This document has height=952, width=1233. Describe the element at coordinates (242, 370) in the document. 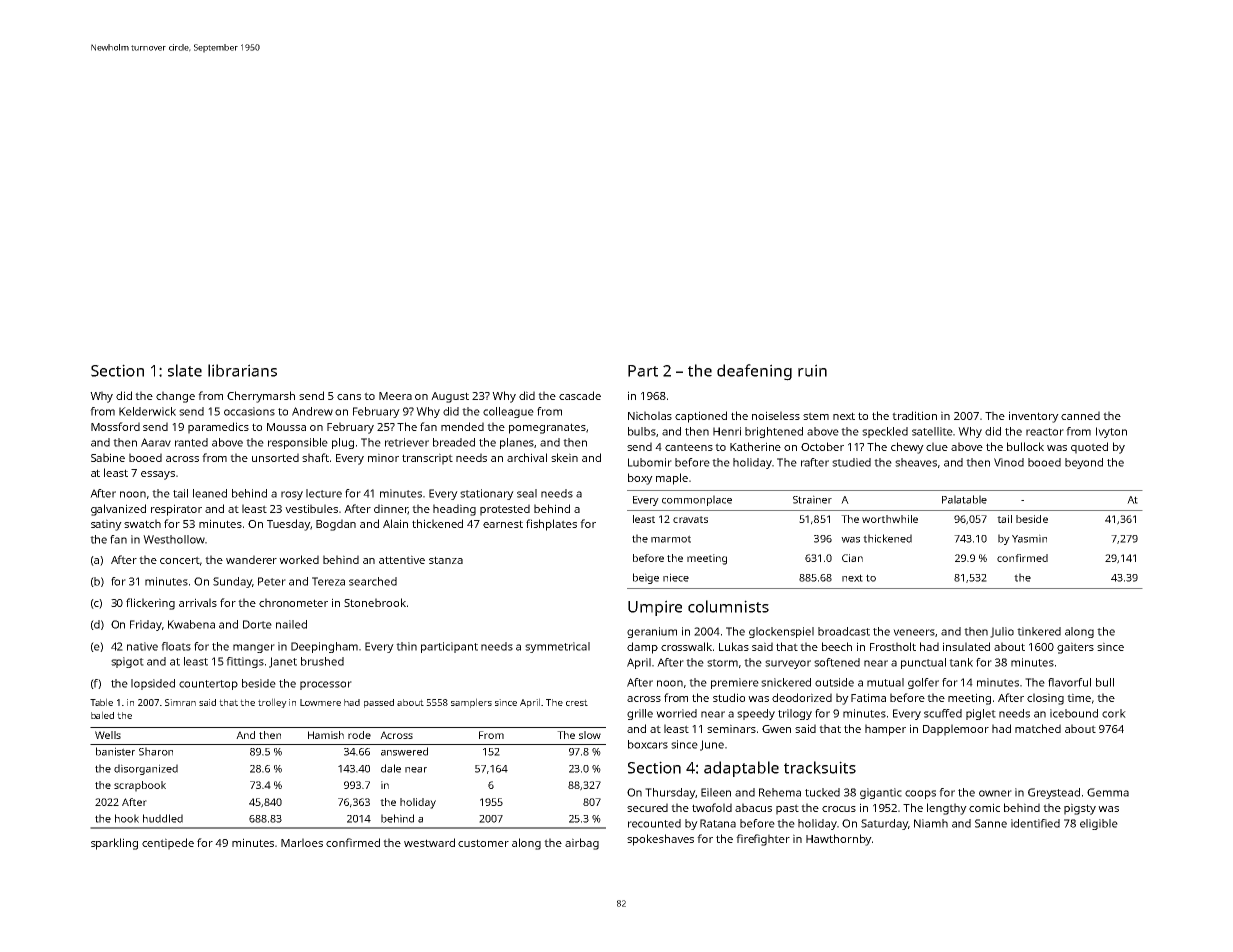

I see `librarians` at that location.
